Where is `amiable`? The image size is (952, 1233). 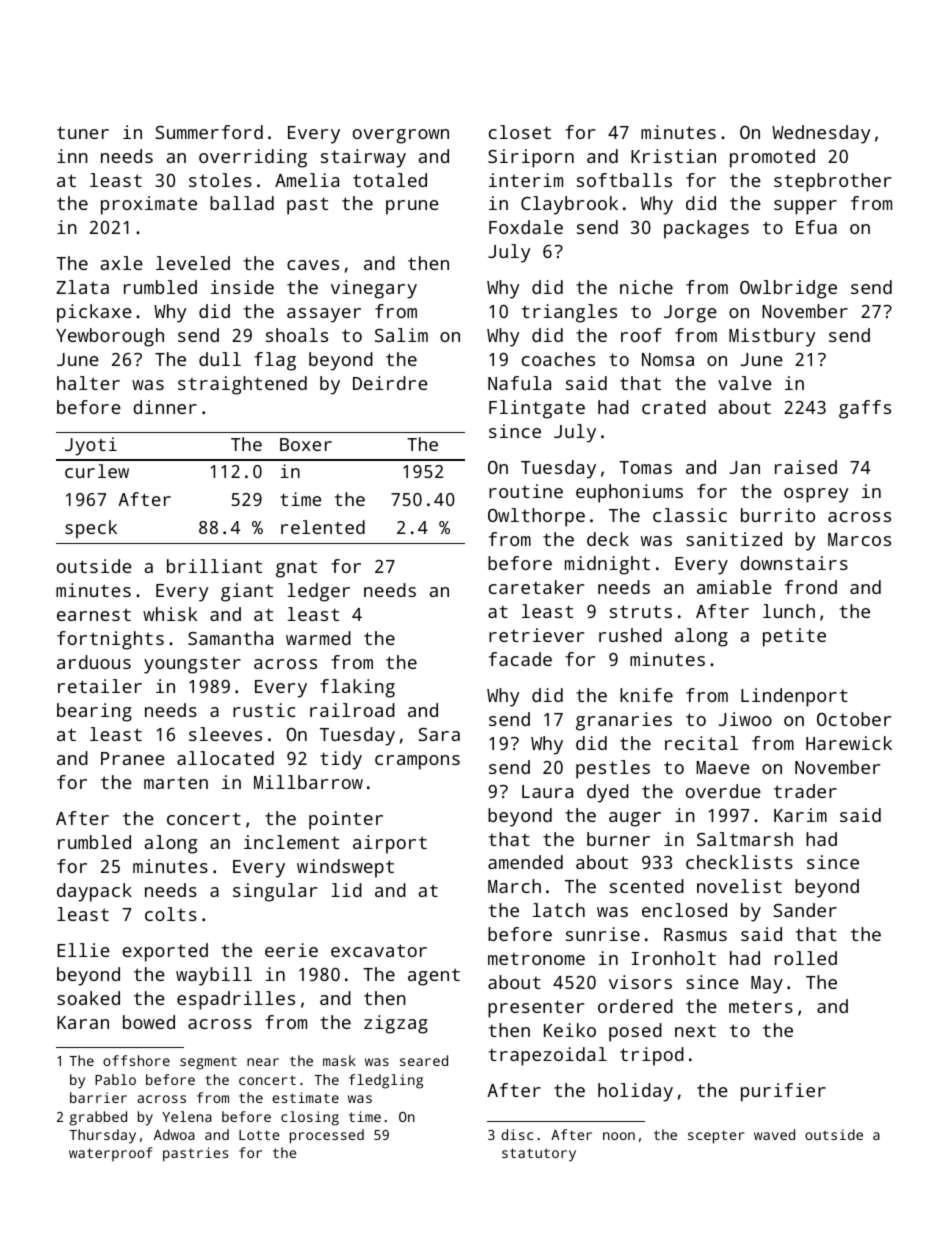 amiable is located at coordinates (734, 587).
